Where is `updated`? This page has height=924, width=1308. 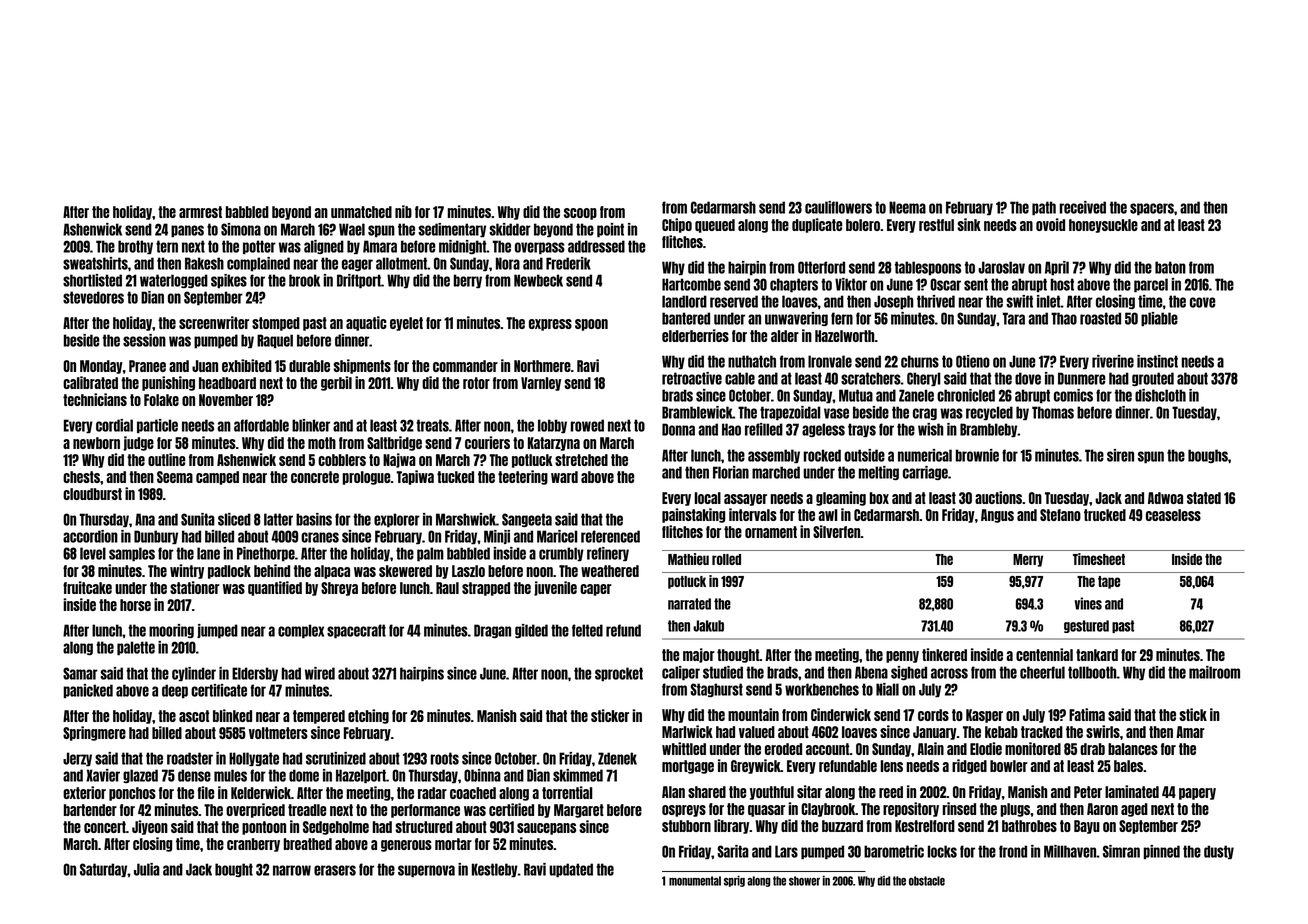 updated is located at coordinates (571, 870).
